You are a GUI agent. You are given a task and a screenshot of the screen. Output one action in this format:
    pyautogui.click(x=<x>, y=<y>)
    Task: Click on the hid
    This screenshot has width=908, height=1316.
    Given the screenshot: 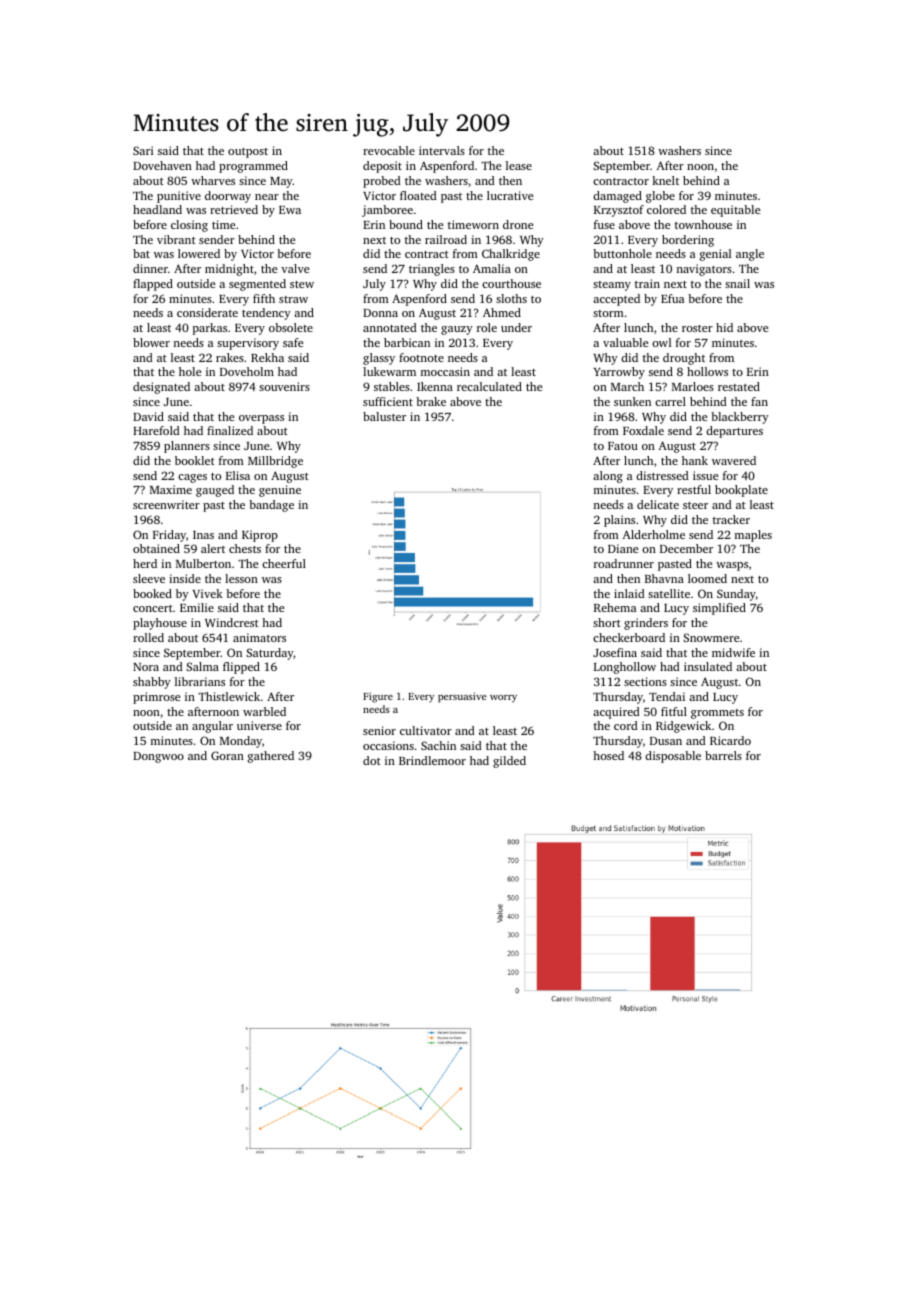 What is the action you would take?
    pyautogui.click(x=724, y=327)
